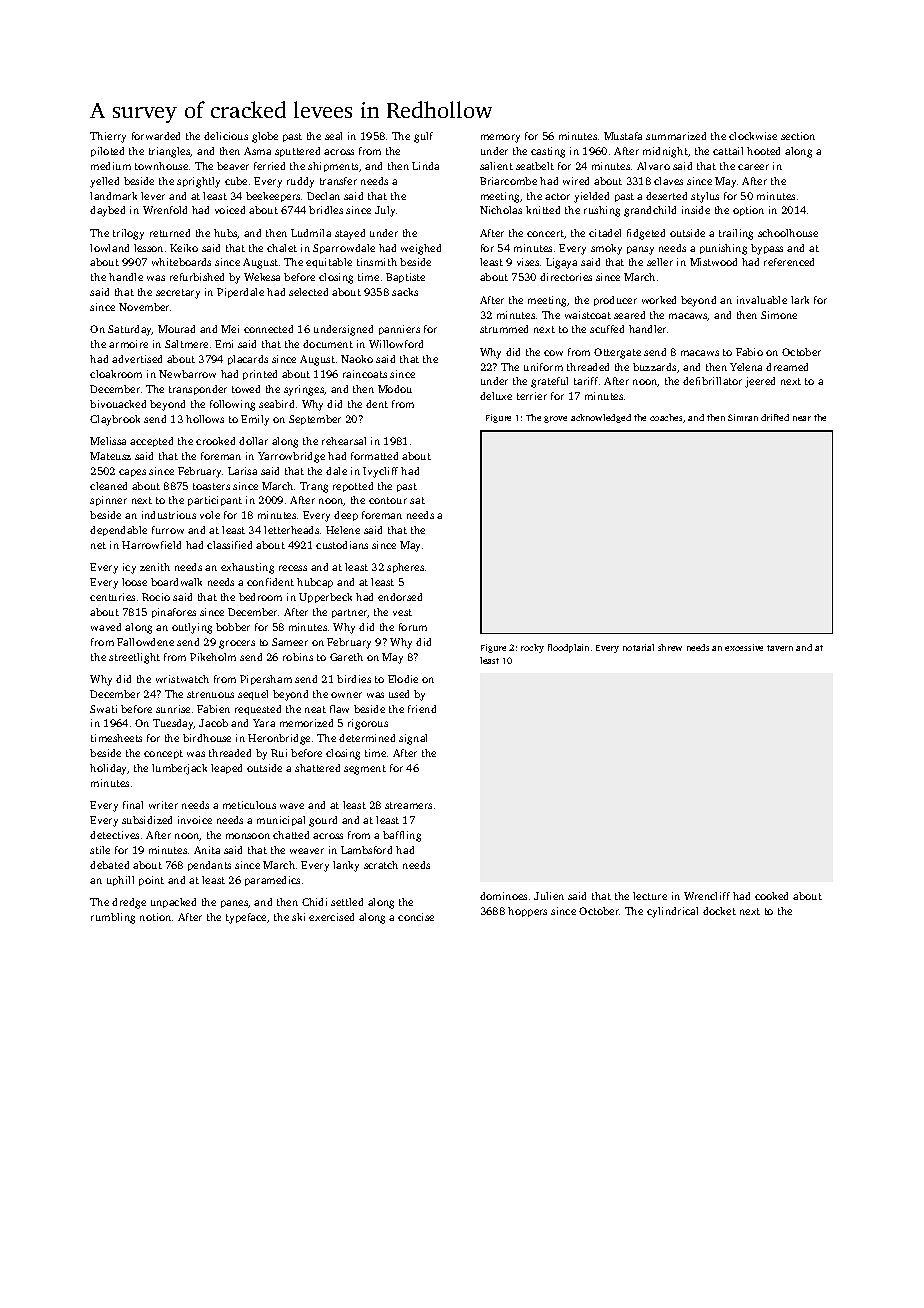 Image resolution: width=924 pixels, height=1308 pixels. Describe the element at coordinates (423, 137) in the screenshot. I see `gulf` at that location.
